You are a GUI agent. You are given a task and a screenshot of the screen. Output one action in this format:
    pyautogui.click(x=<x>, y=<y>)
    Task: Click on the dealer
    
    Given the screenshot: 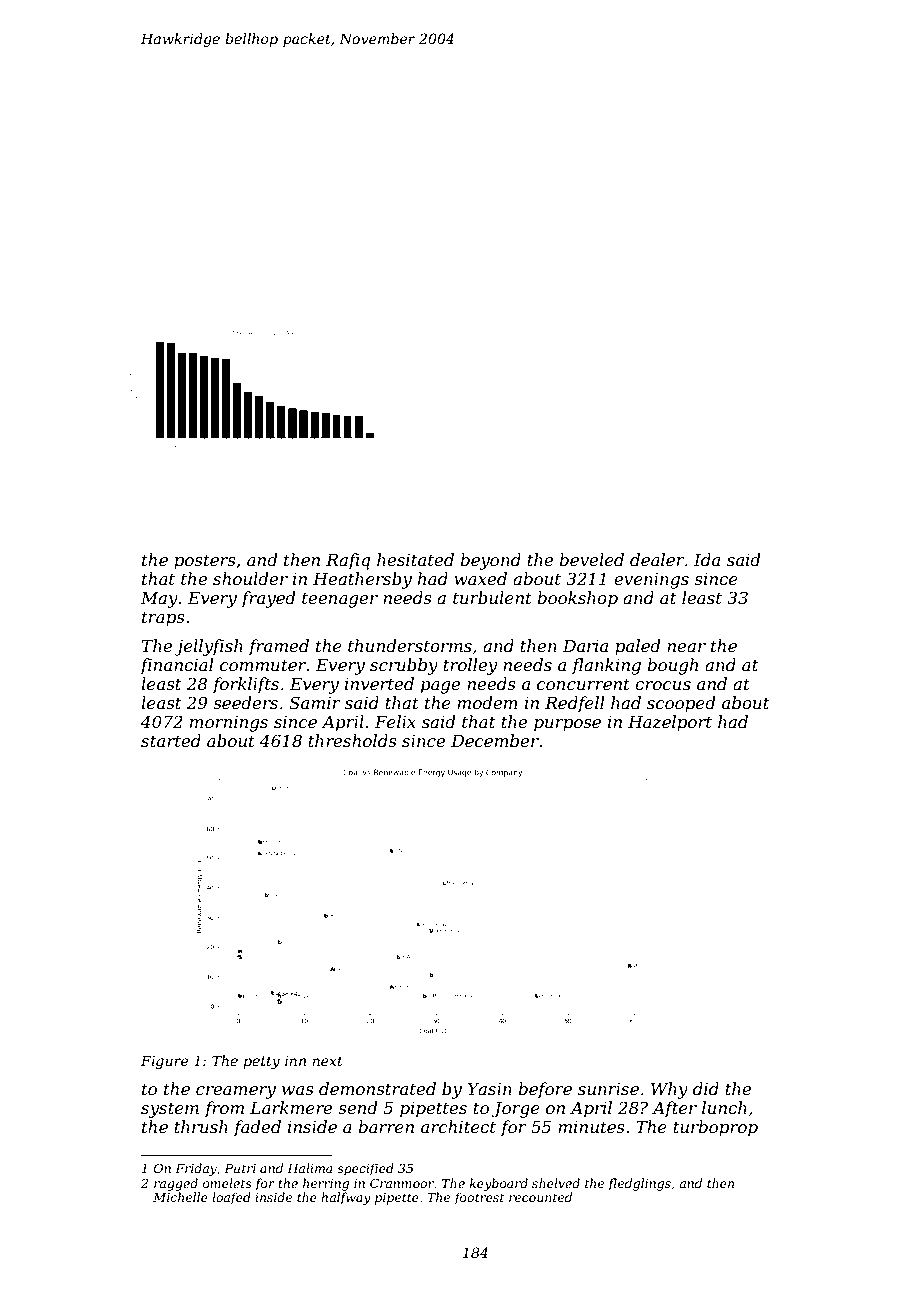 What is the action you would take?
    pyautogui.click(x=657, y=559)
